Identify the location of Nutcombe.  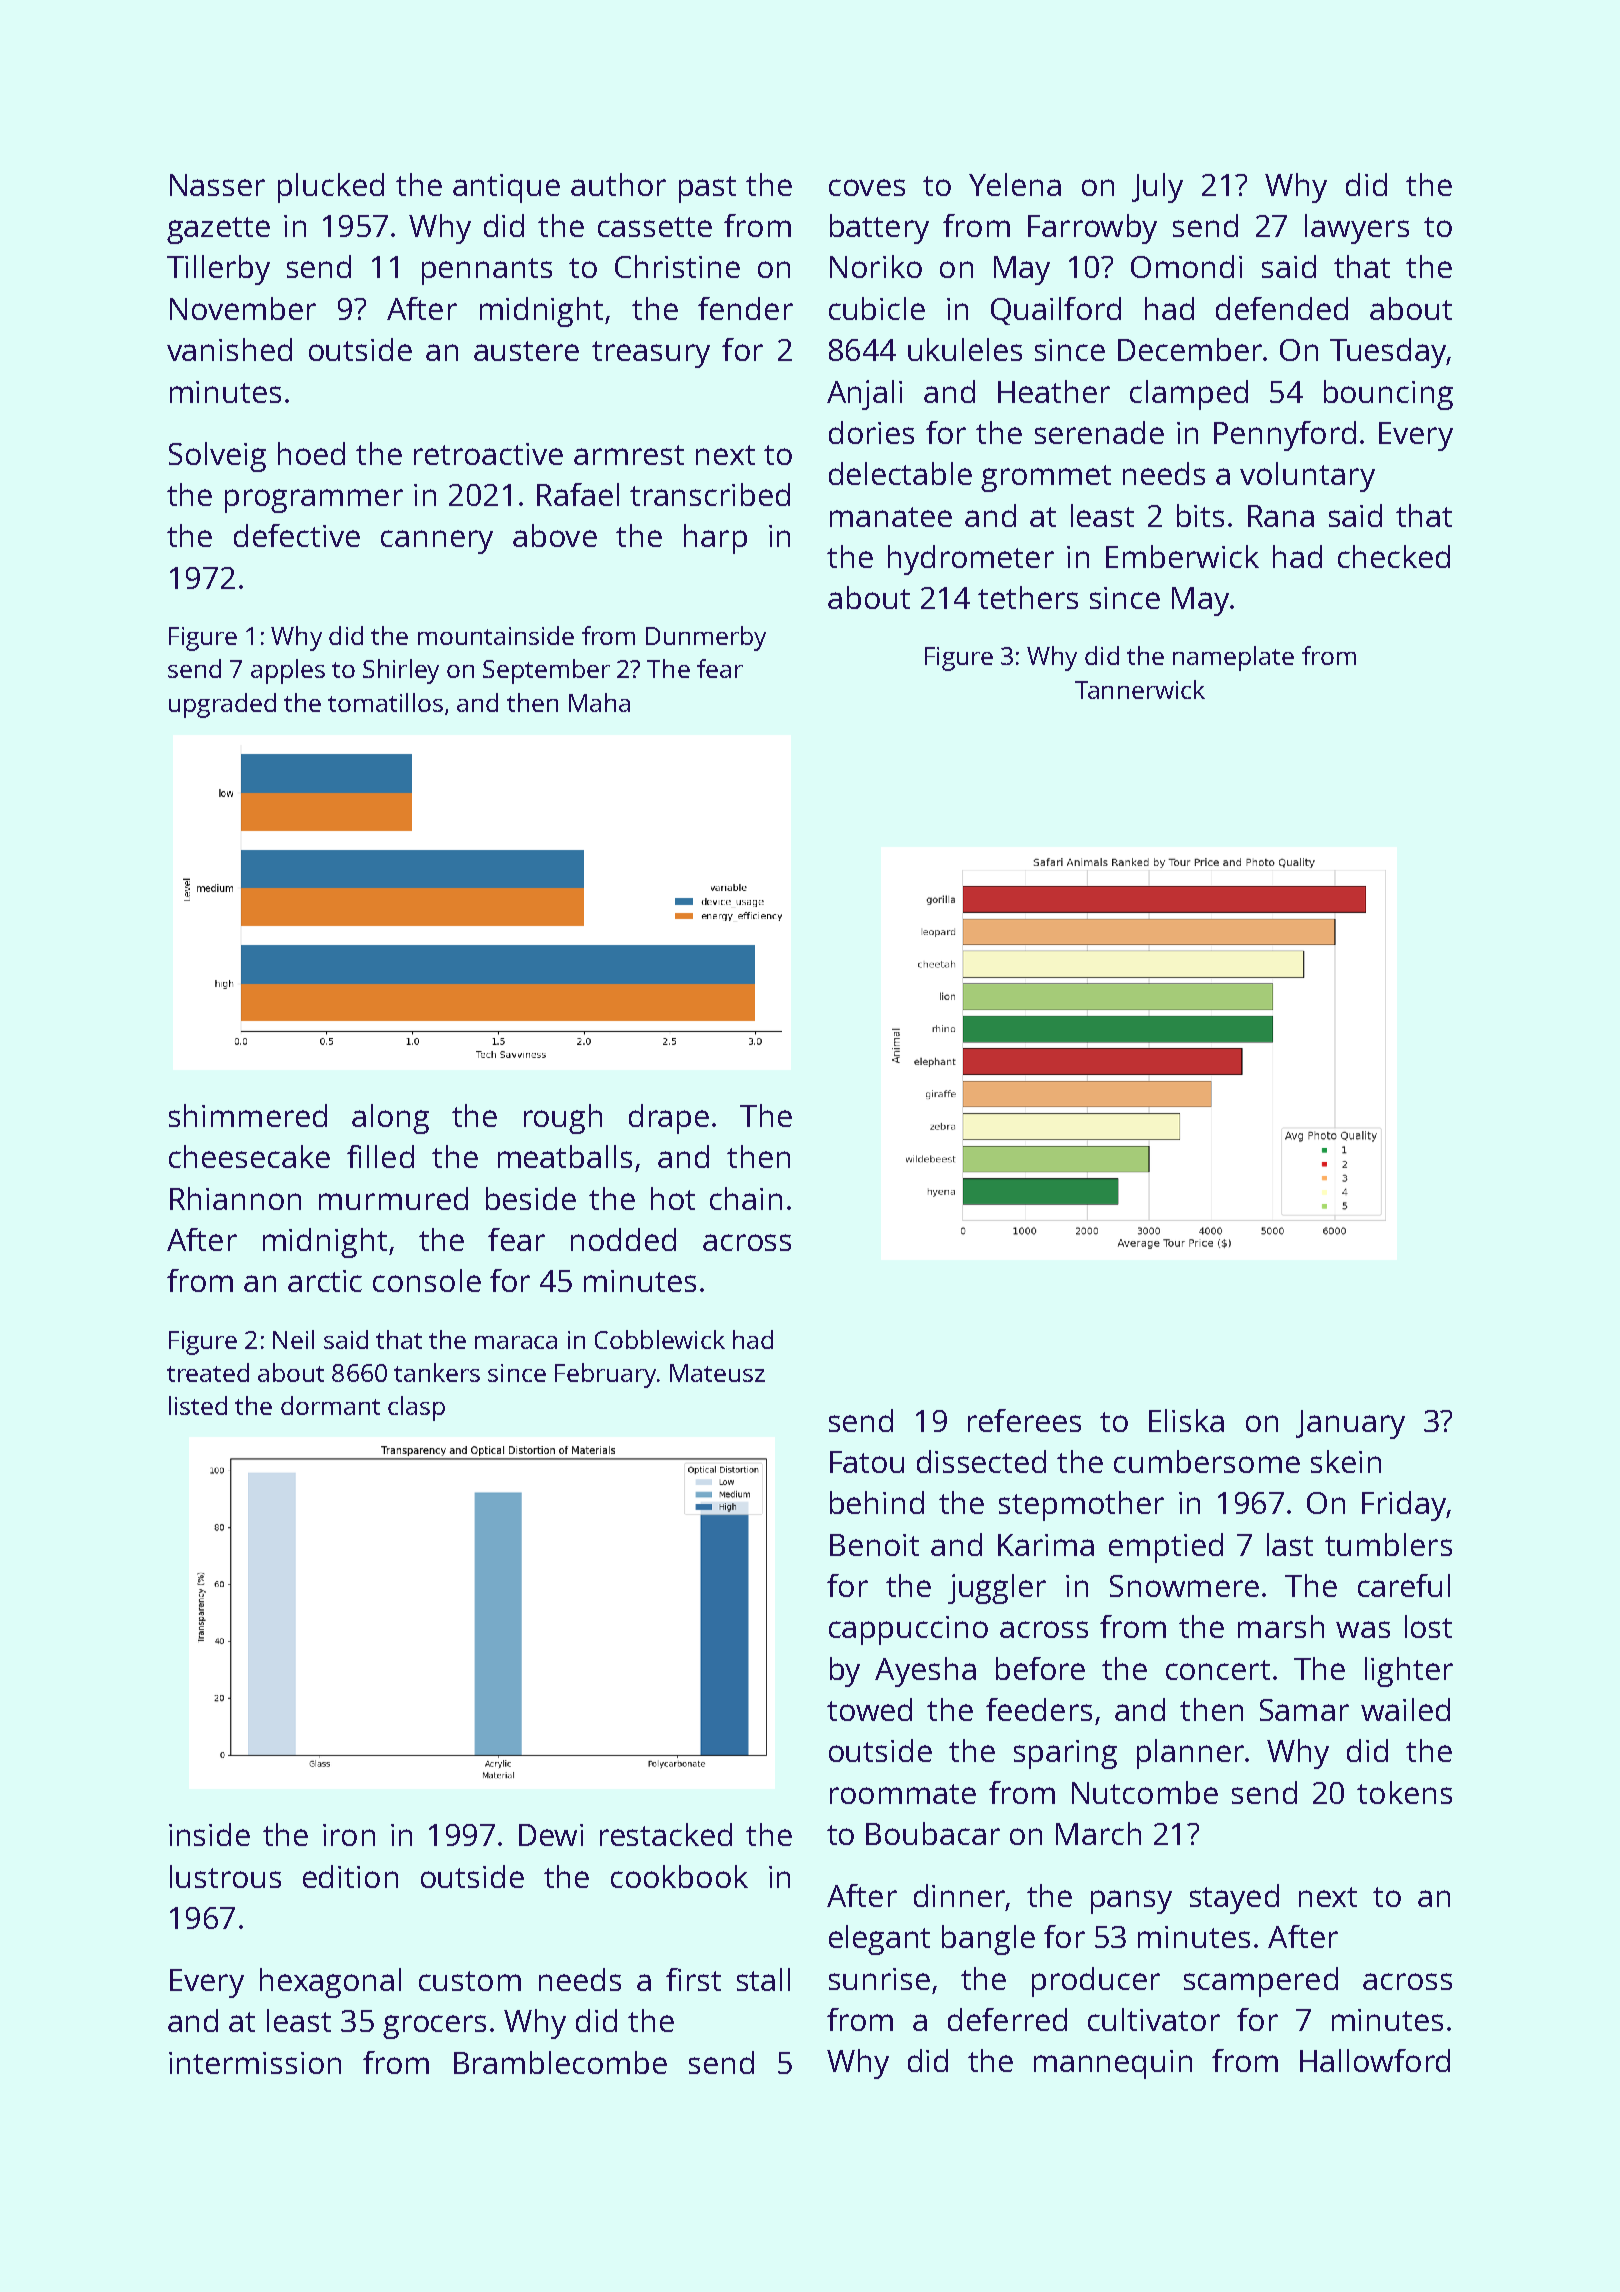
(1145, 1792).
